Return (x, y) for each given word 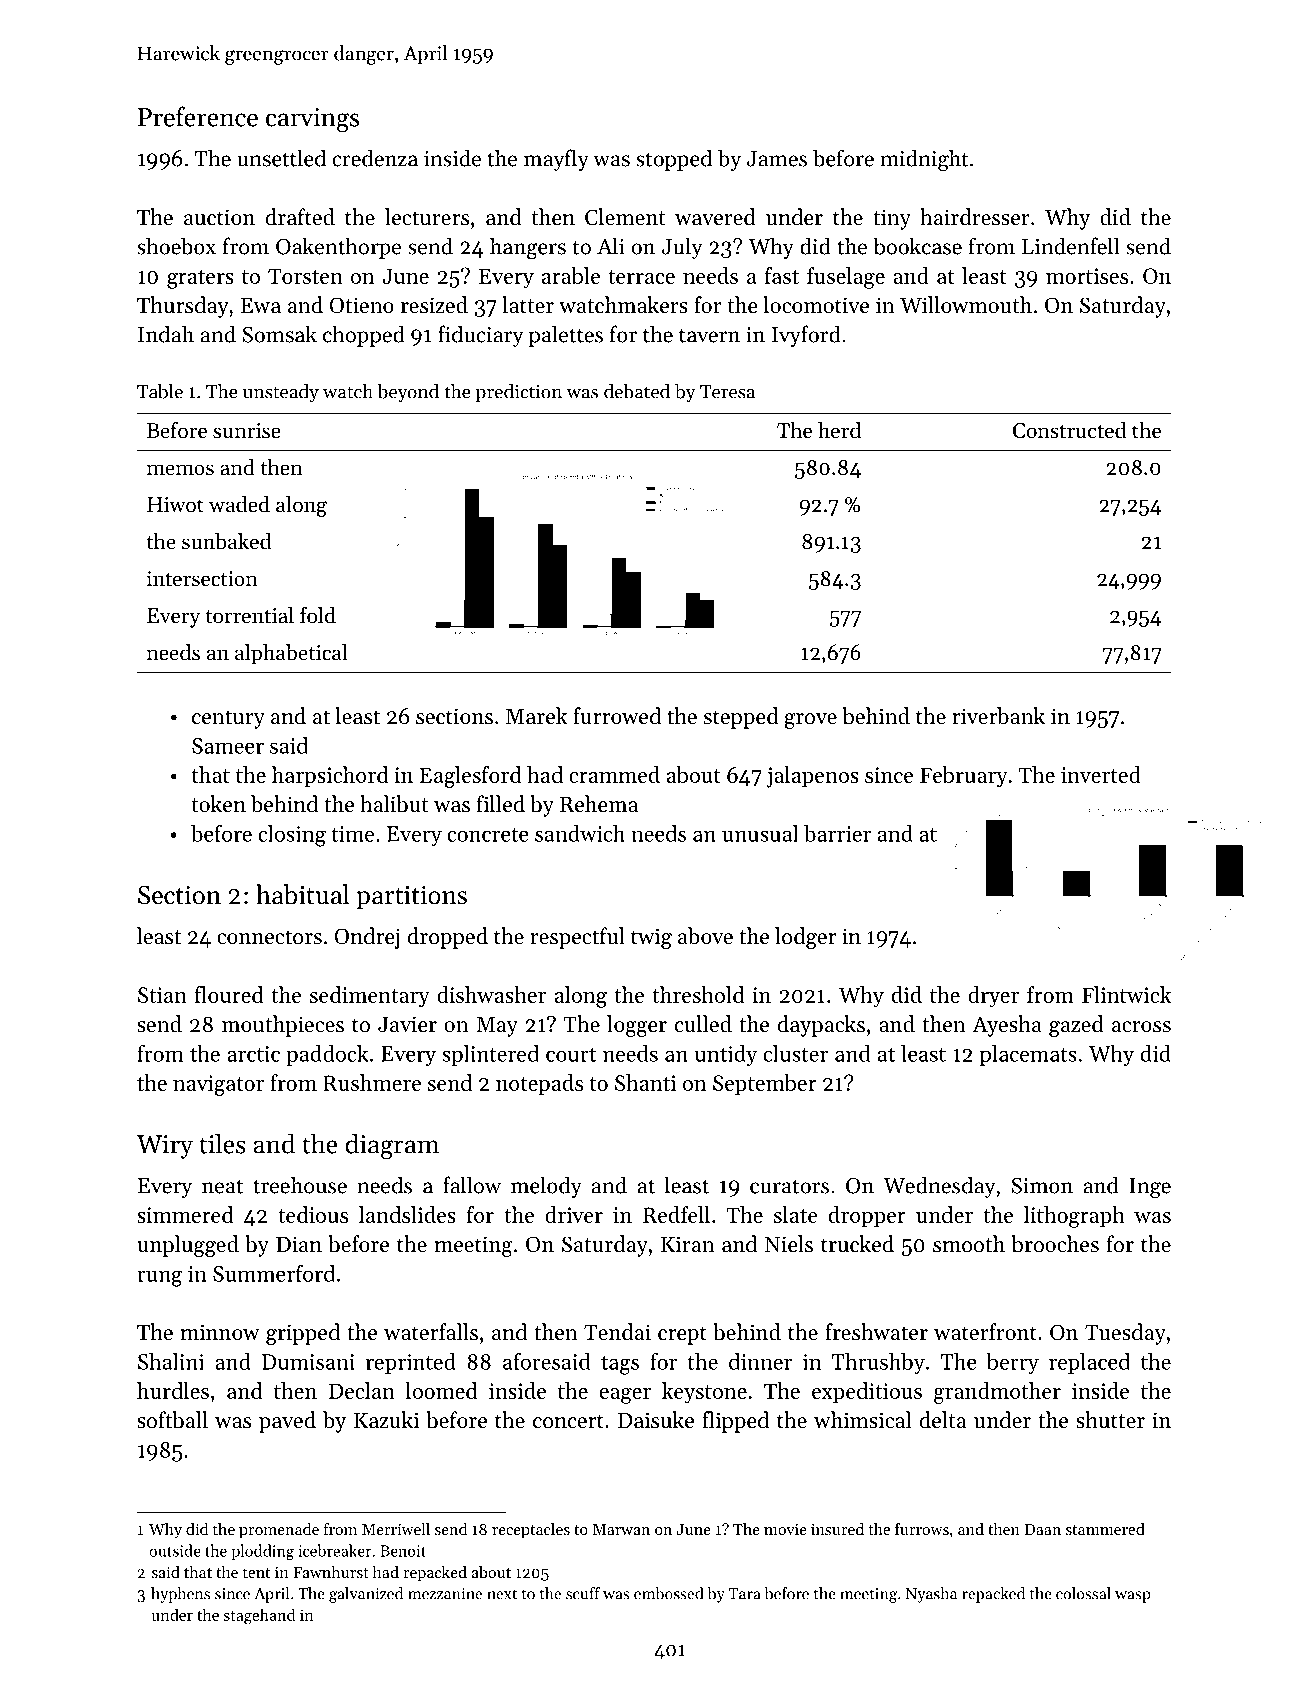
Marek (536, 716)
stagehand (259, 1616)
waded (239, 504)
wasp (1133, 1597)
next (502, 1594)
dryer (993, 997)
